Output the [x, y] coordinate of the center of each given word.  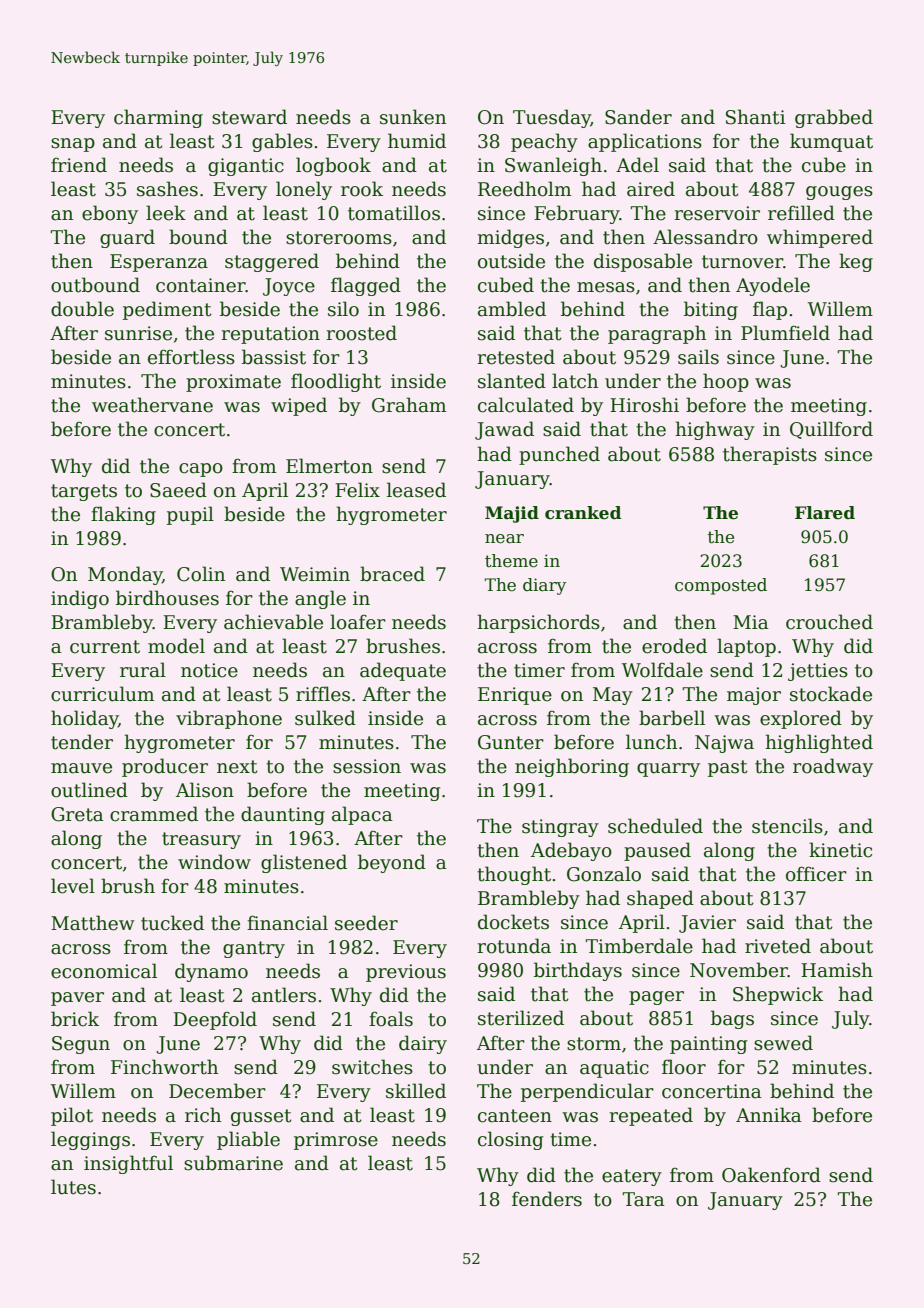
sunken [413, 117]
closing [511, 1140]
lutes [73, 1187]
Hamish [837, 970]
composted [721, 586]
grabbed [834, 118]
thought [514, 875]
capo [201, 470]
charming [158, 118]
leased [416, 490]
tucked [172, 923]
